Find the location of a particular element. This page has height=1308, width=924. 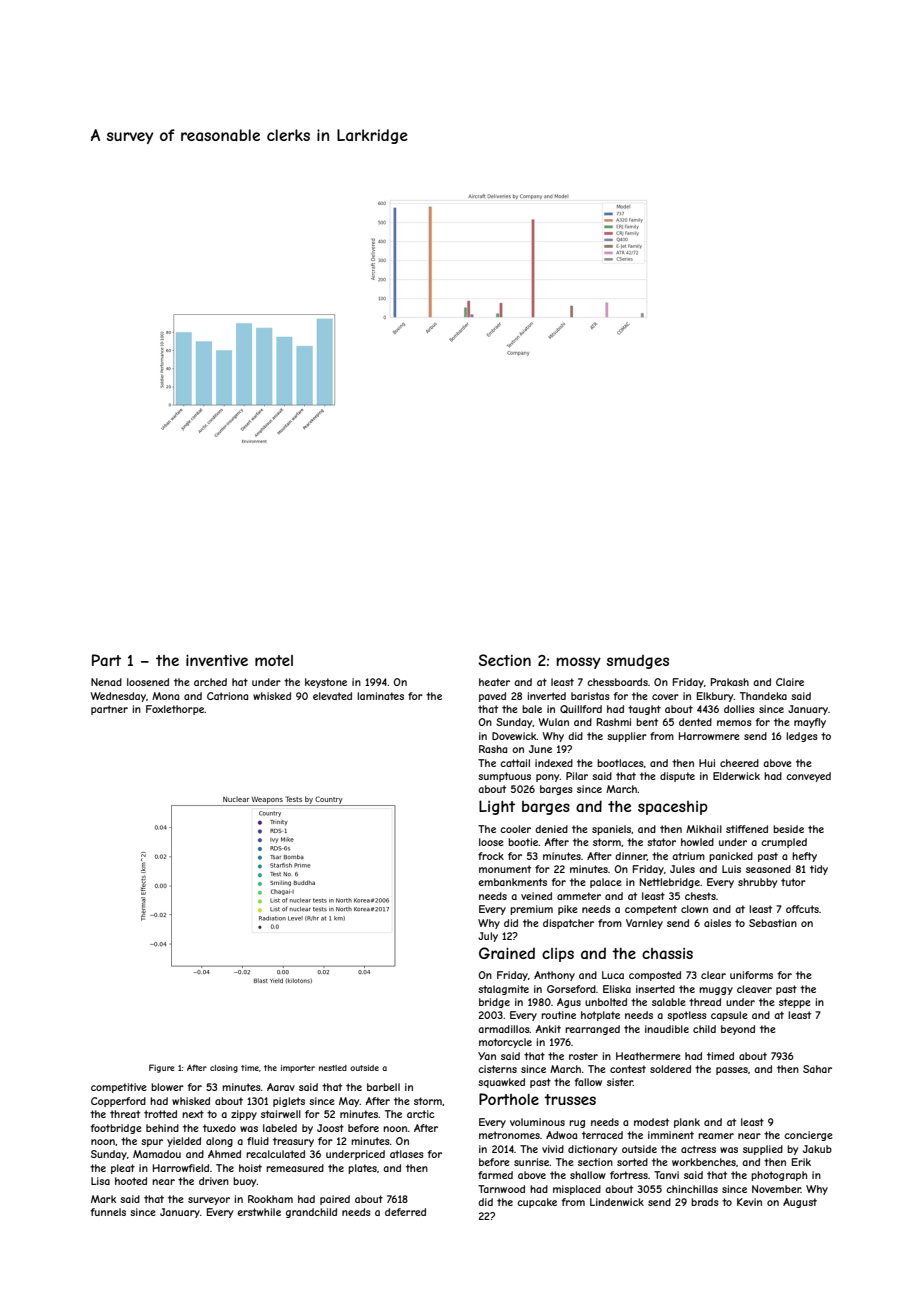

Nenad is located at coordinates (106, 682).
